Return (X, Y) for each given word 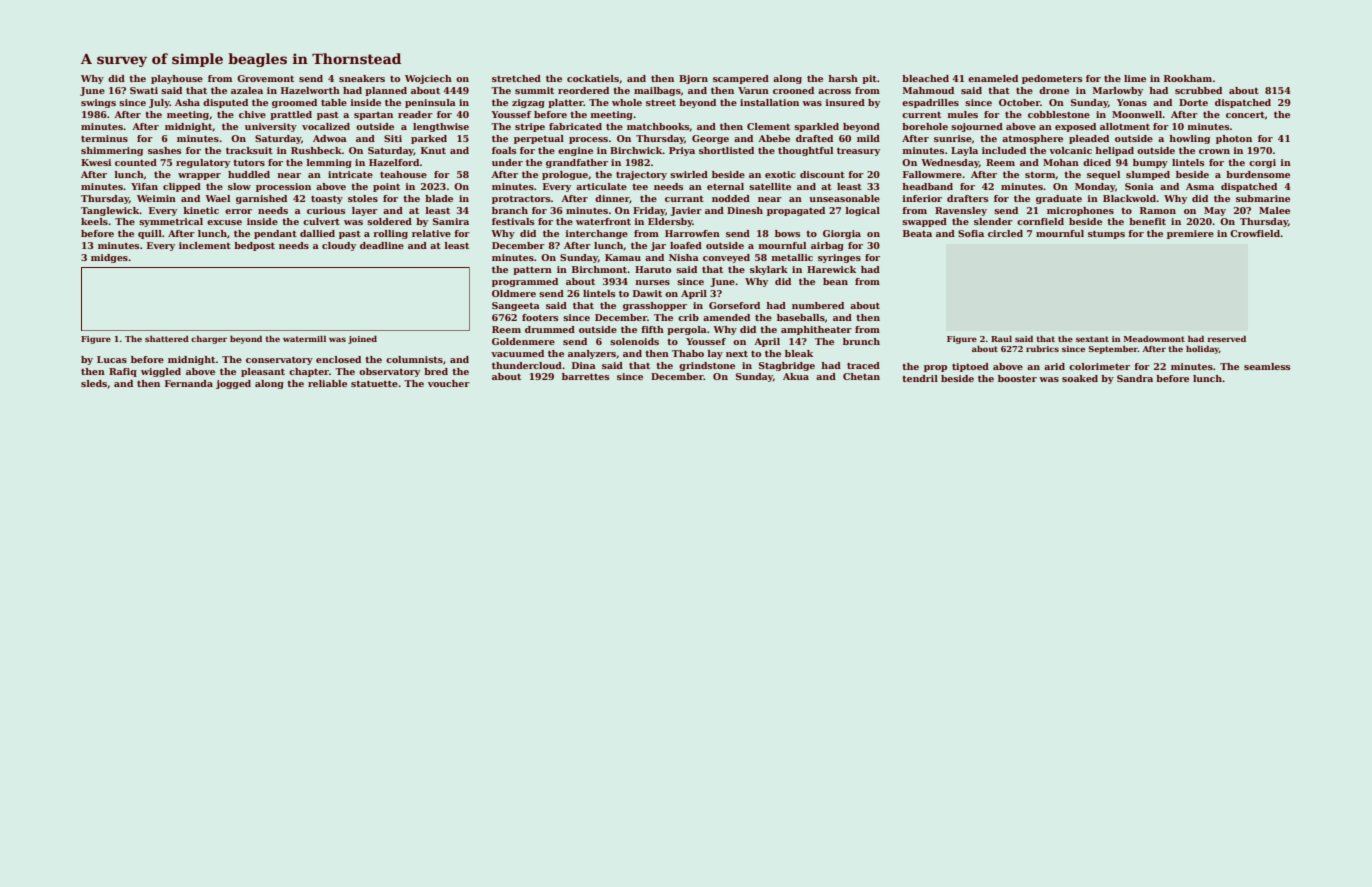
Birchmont (599, 269)
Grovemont (265, 78)
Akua (796, 376)
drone (1054, 90)
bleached (925, 78)
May (1215, 211)
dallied (317, 233)
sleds (94, 383)
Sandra (1135, 378)
